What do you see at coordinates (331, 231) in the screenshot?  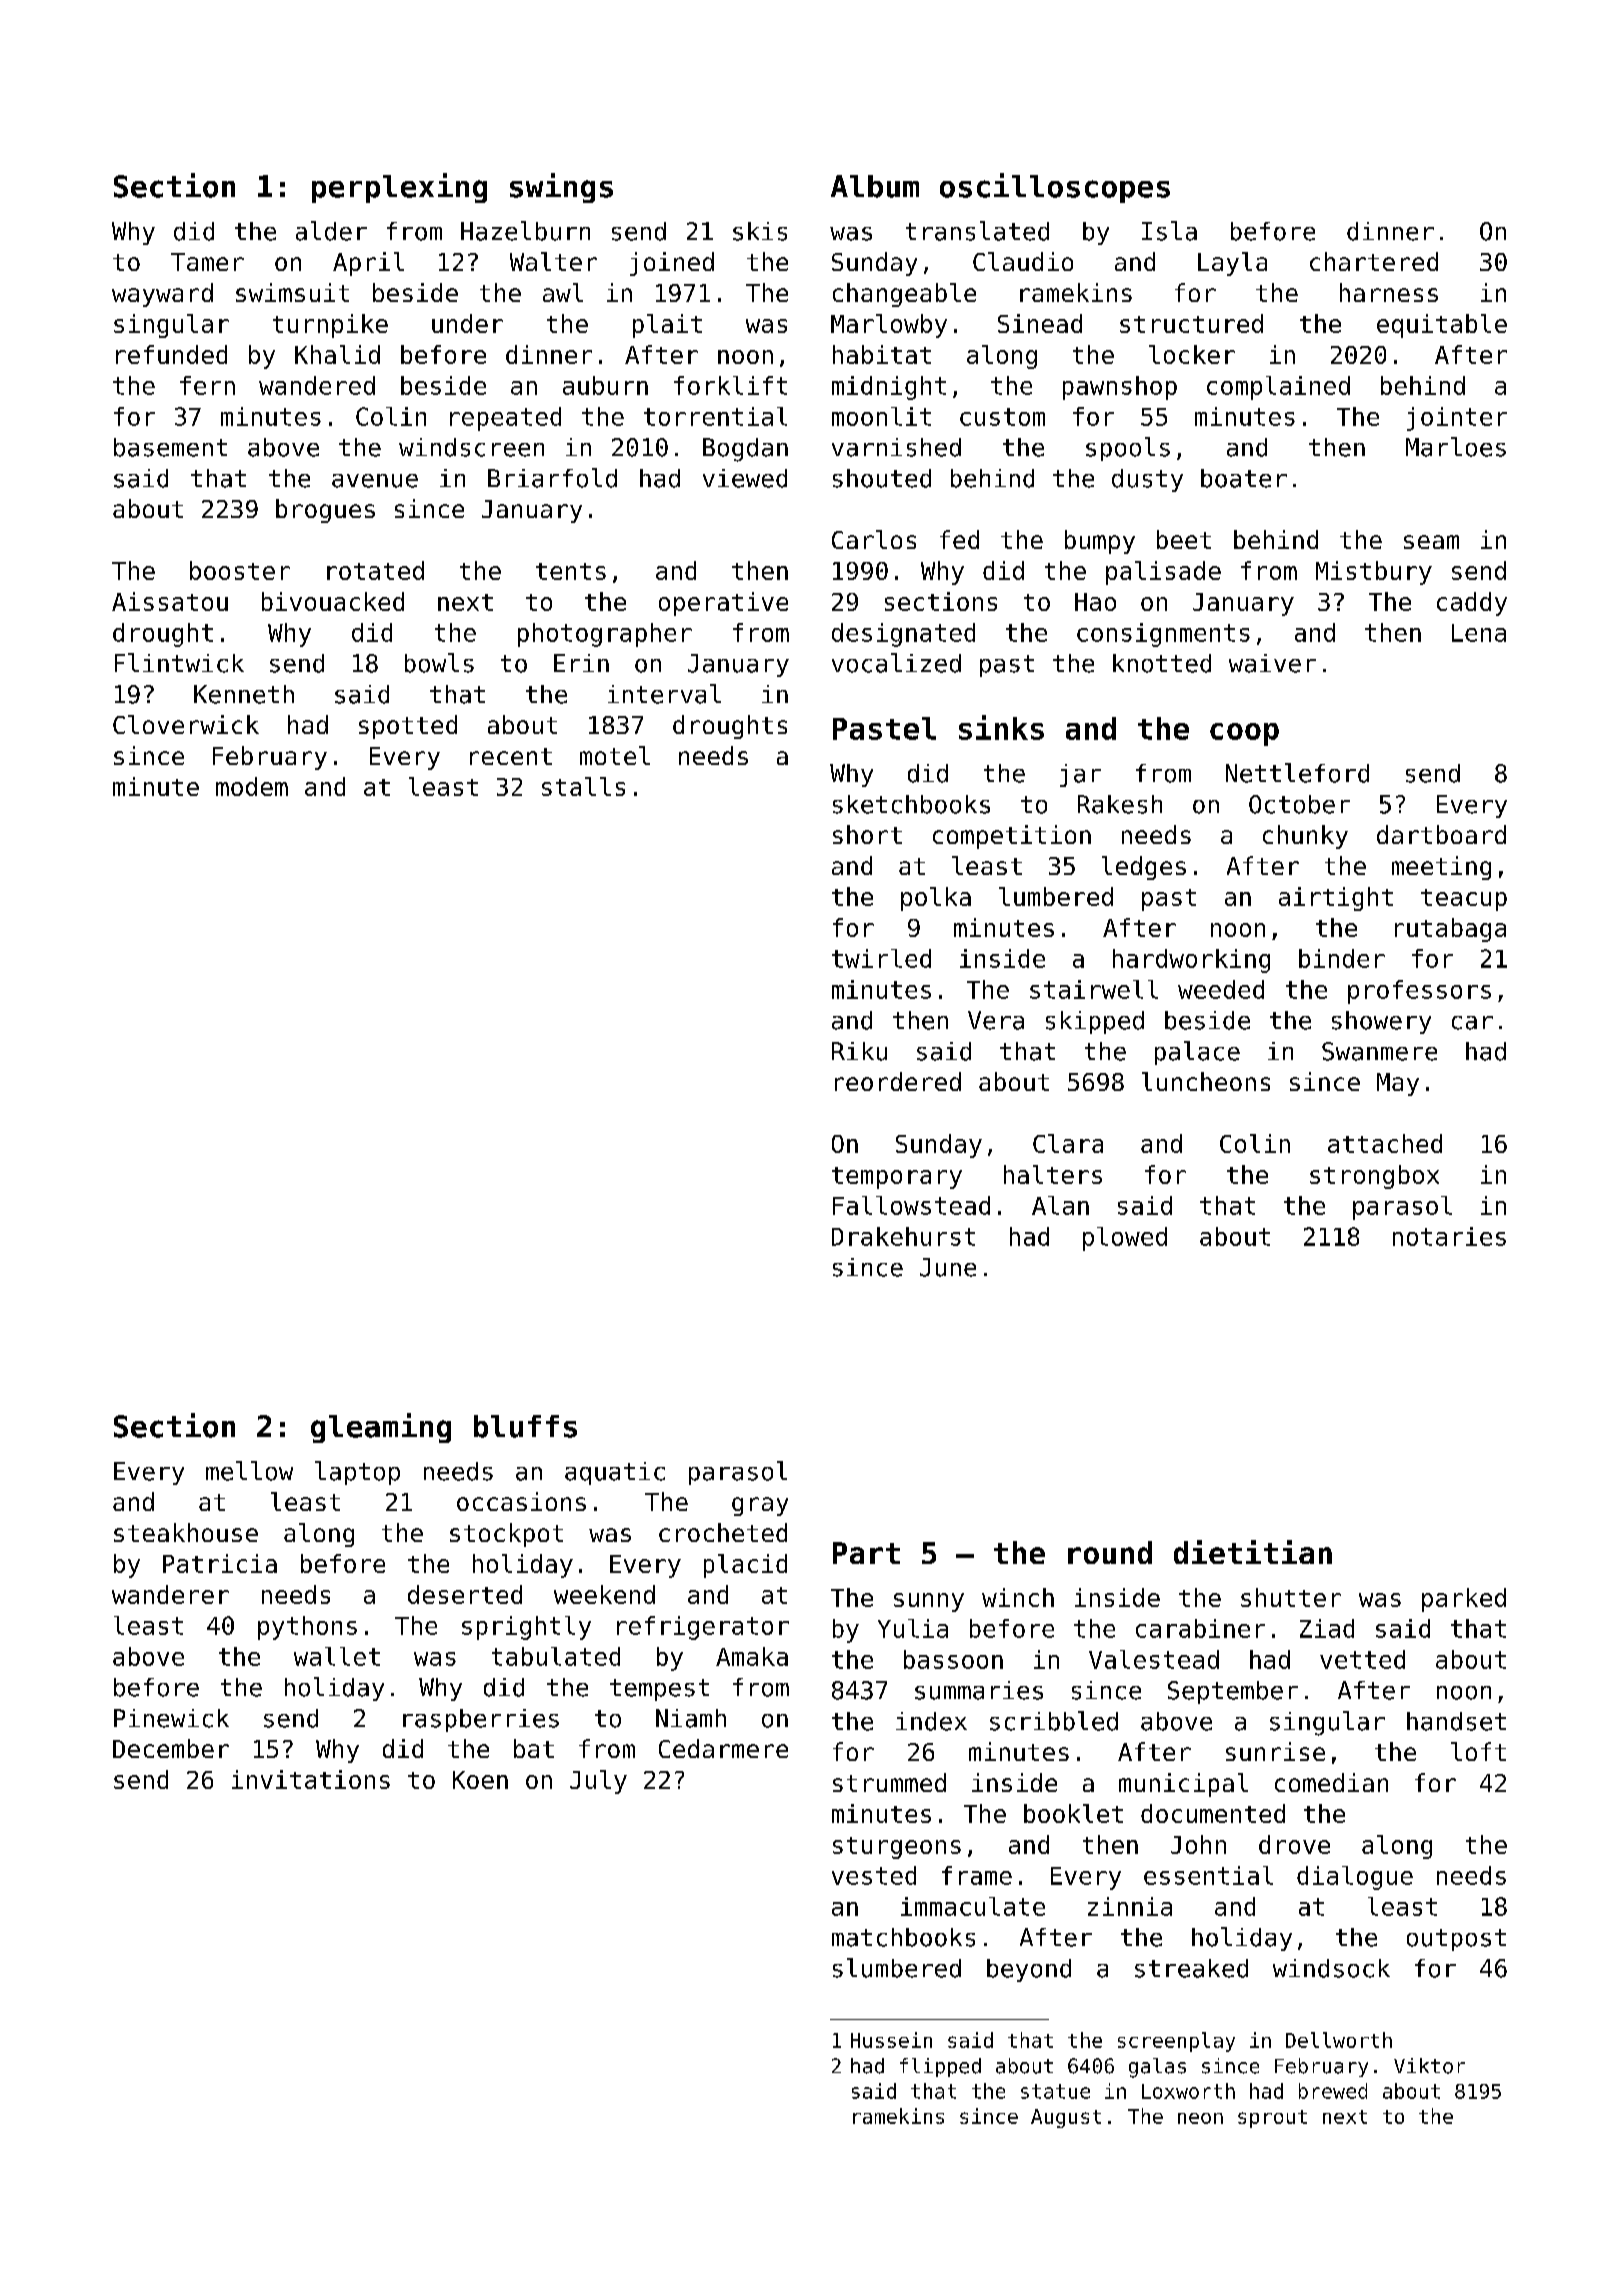 I see `alder` at bounding box center [331, 231].
